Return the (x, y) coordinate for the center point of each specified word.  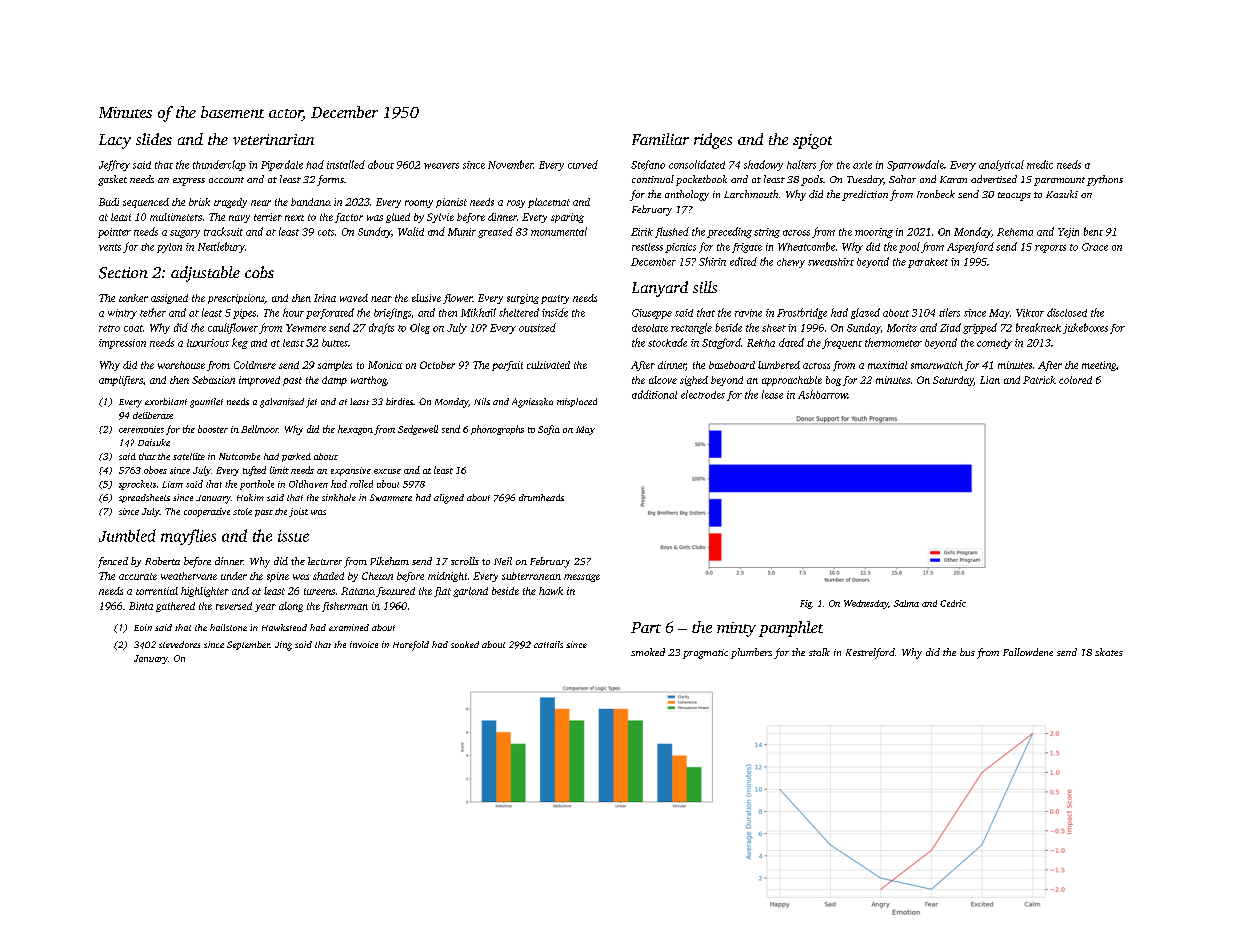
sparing (567, 218)
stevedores (179, 644)
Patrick (1039, 380)
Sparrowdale (915, 165)
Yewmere (306, 328)
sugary (185, 234)
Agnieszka (532, 403)
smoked (648, 652)
